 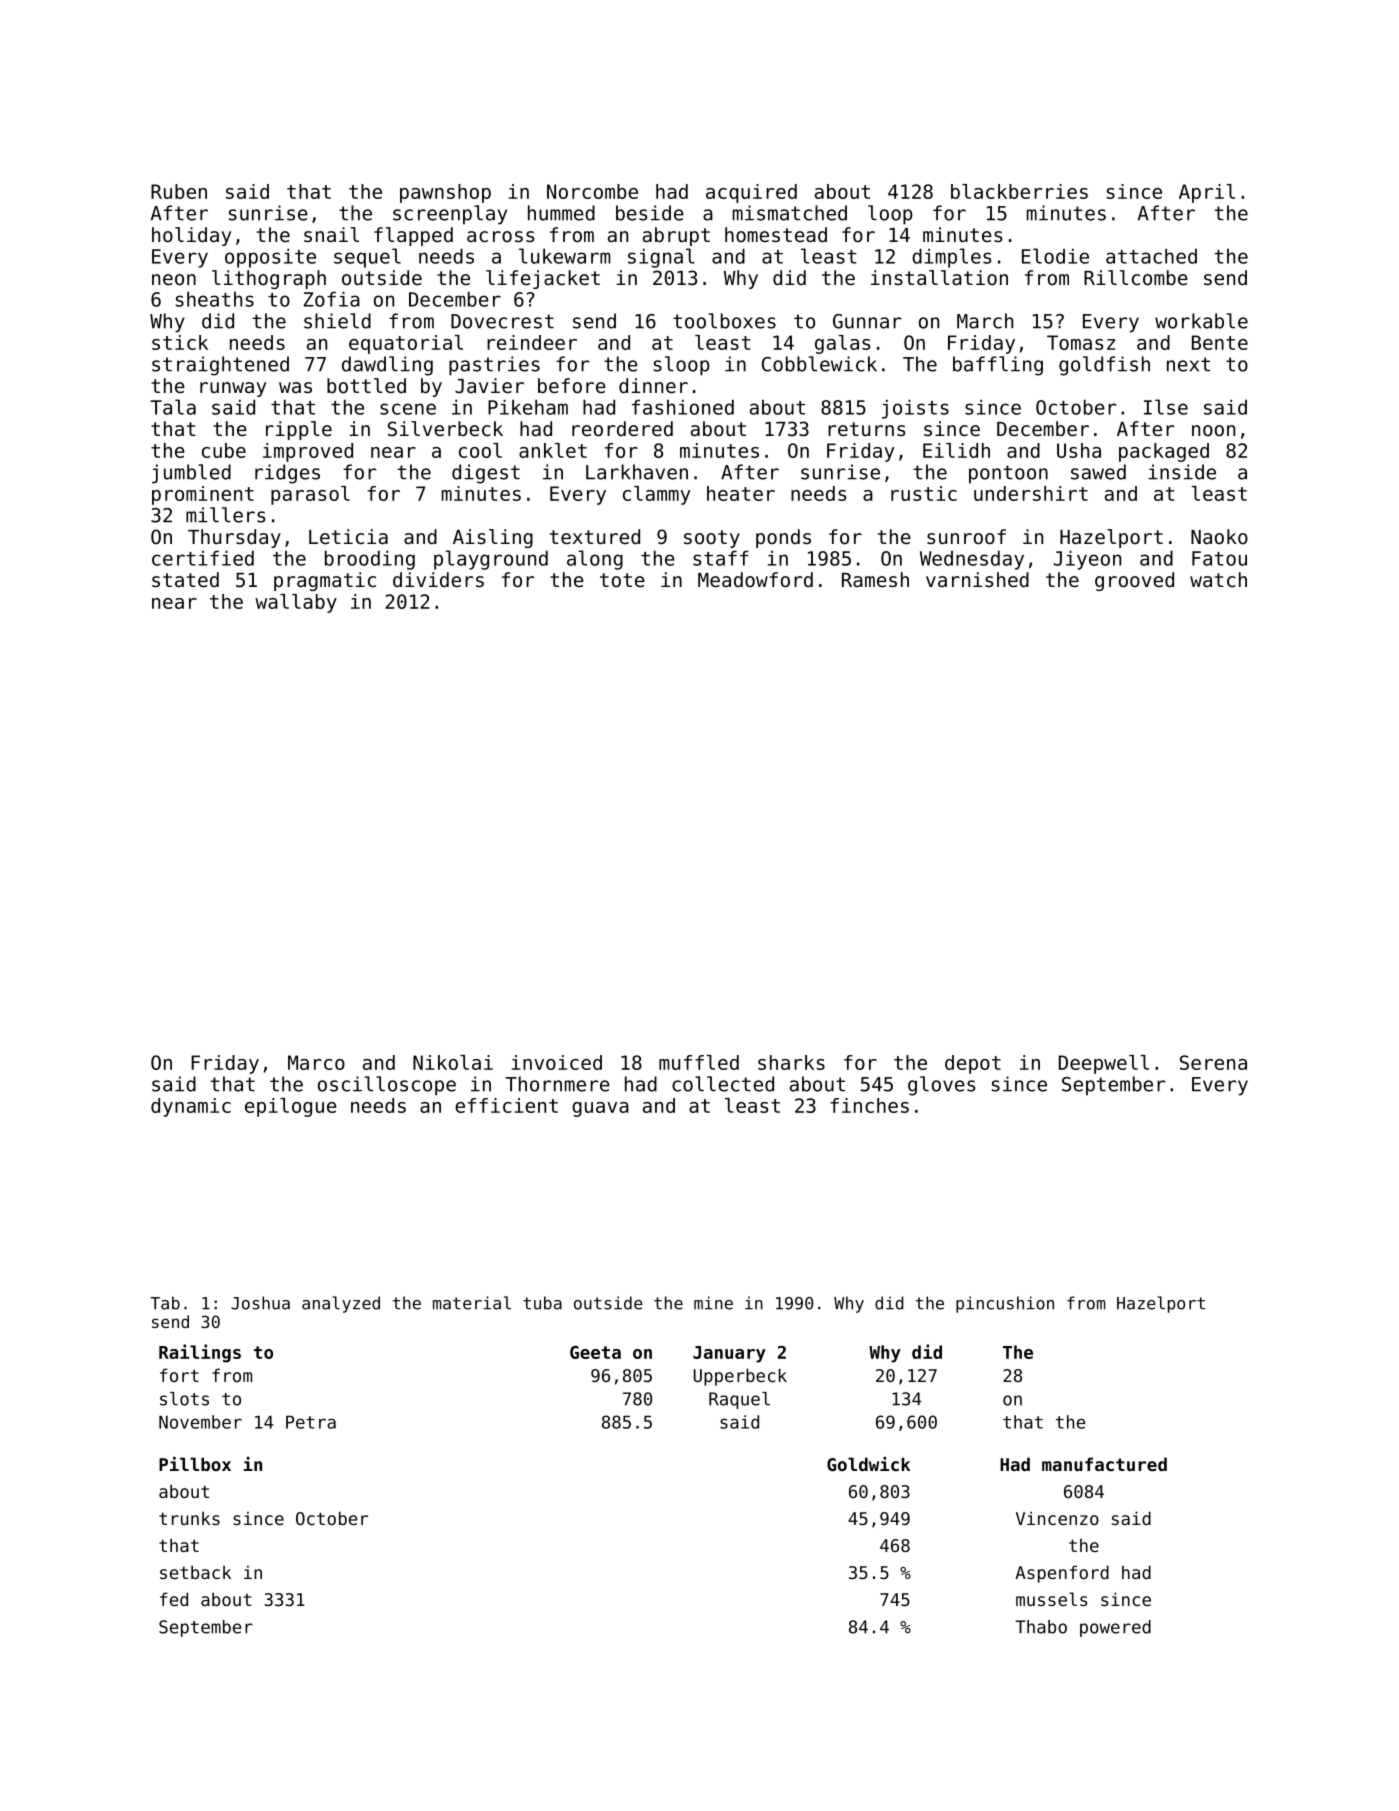 What do you see at coordinates (472, 1303) in the page?
I see `material` at bounding box center [472, 1303].
